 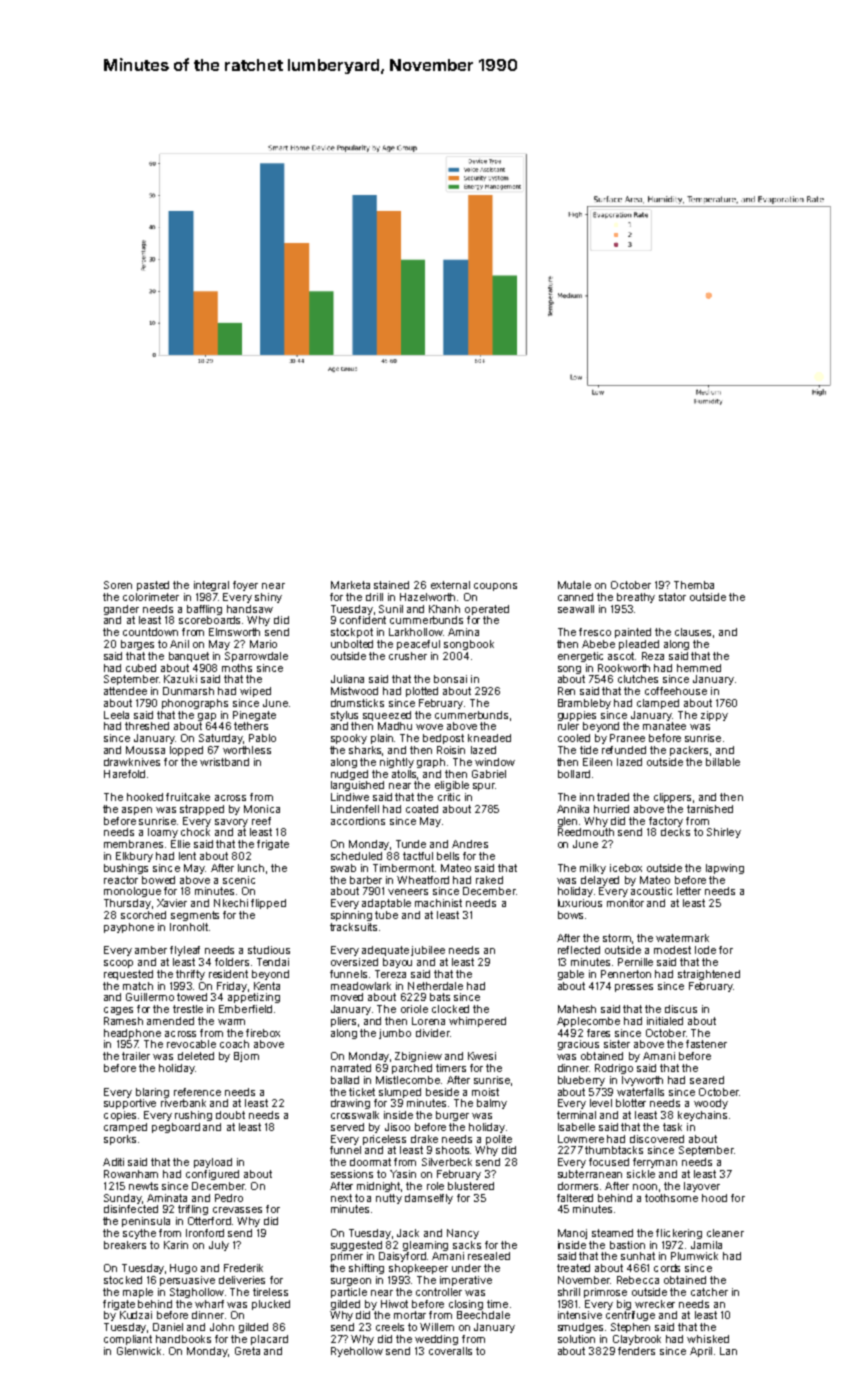 What do you see at coordinates (251, 868) in the document?
I see `lunch` at bounding box center [251, 868].
